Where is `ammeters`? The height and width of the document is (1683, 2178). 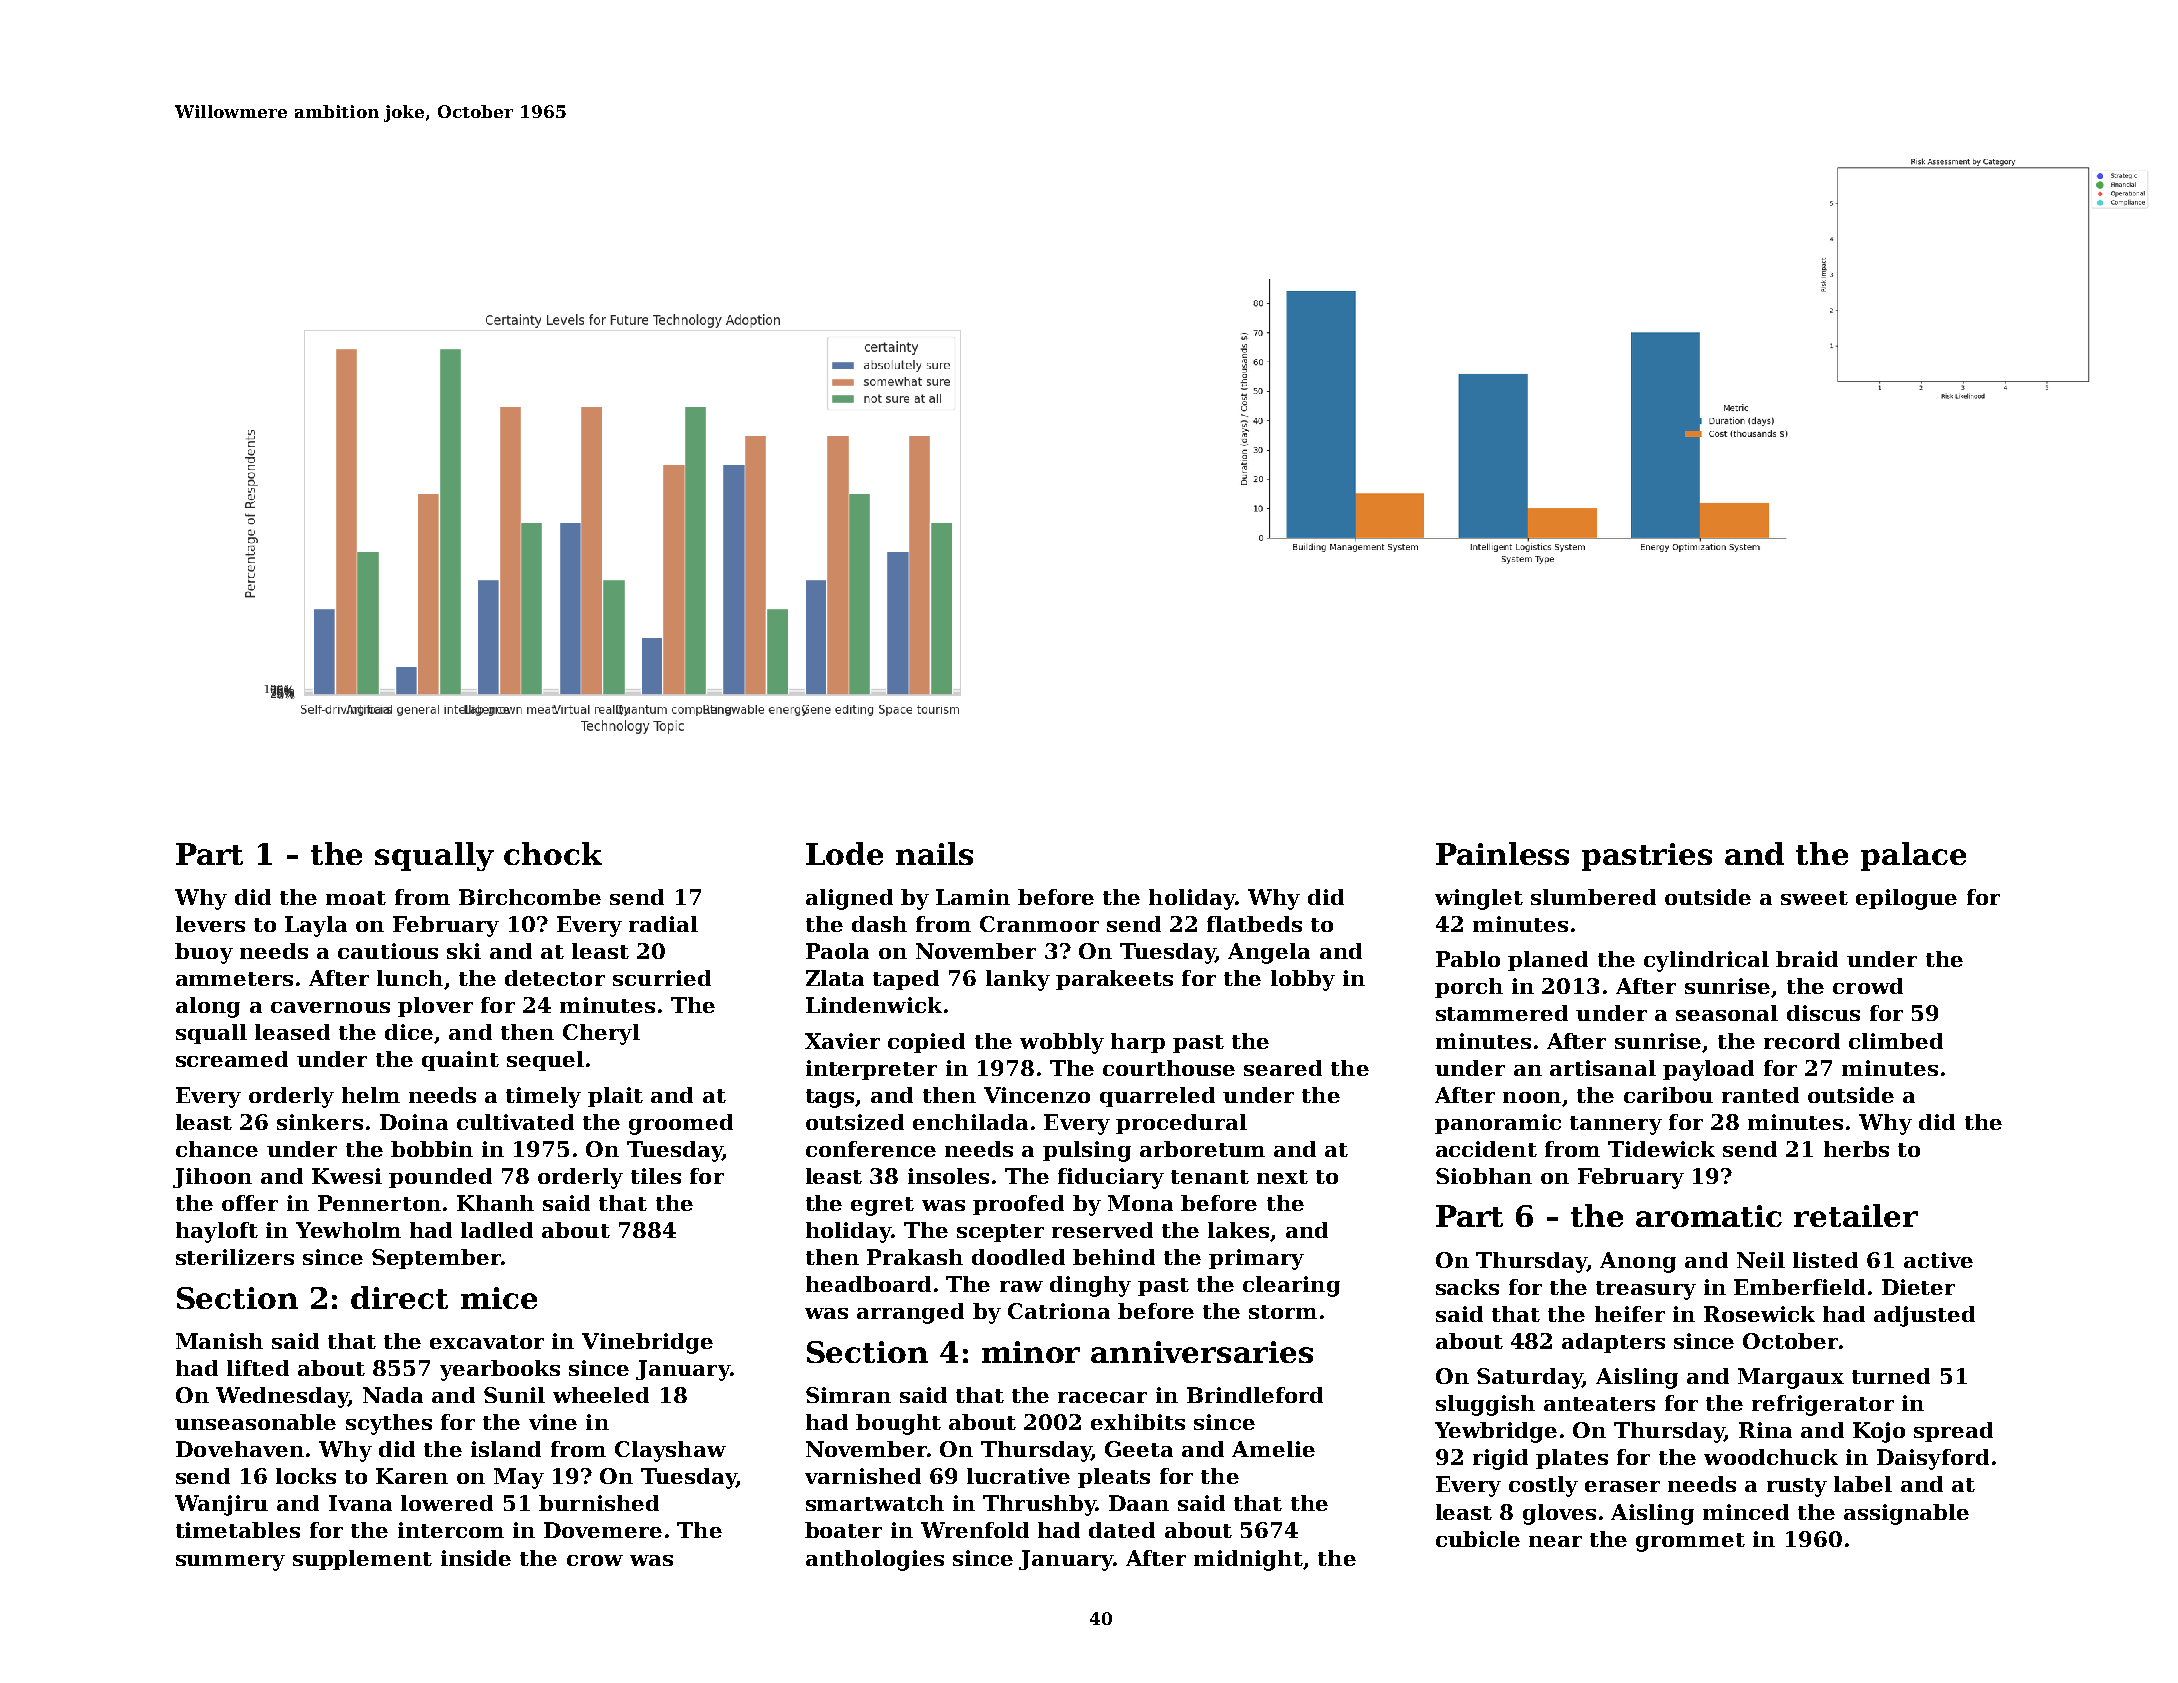
ammeters is located at coordinates (234, 979).
